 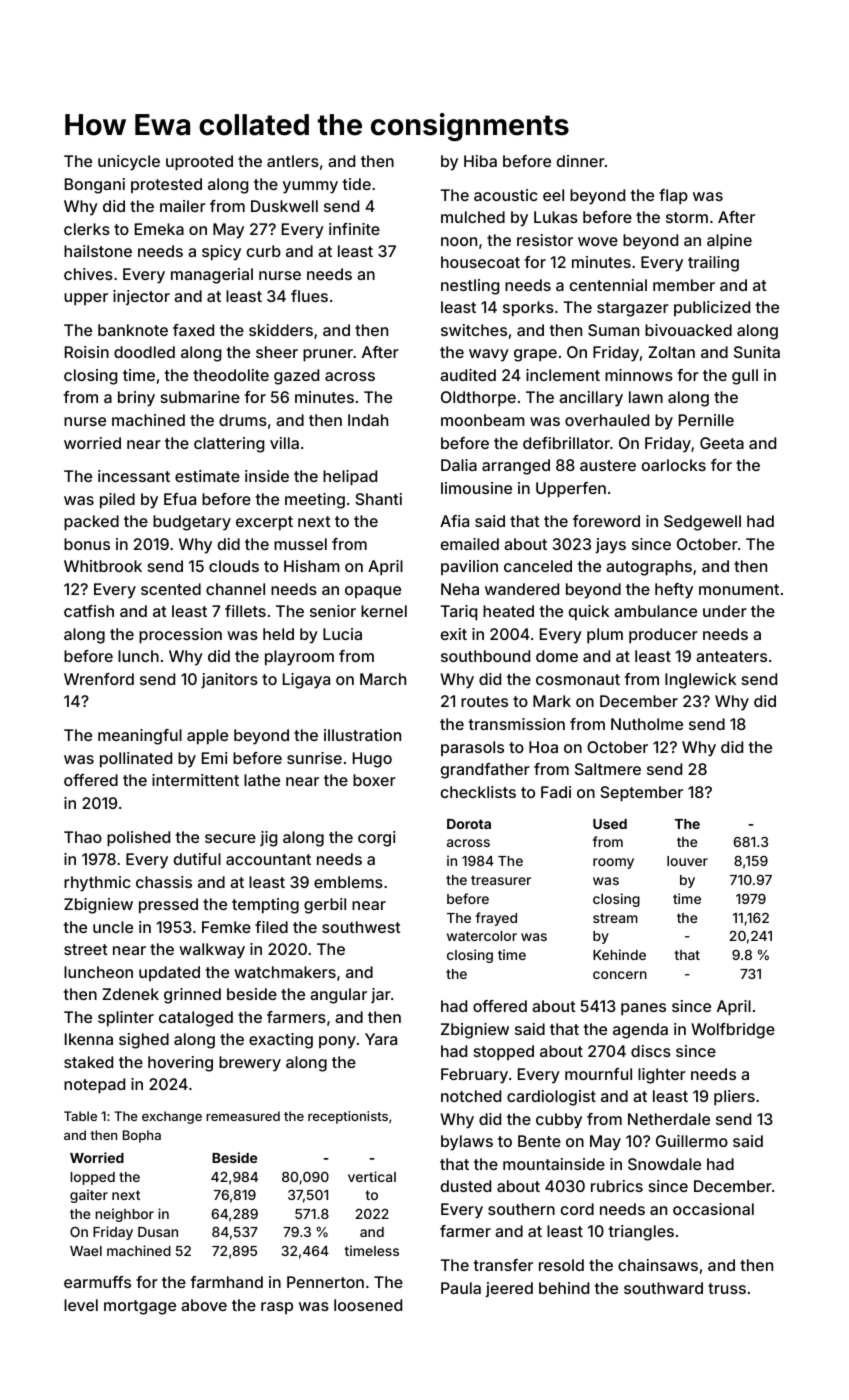 I want to click on Sedgewell, so click(x=702, y=523).
